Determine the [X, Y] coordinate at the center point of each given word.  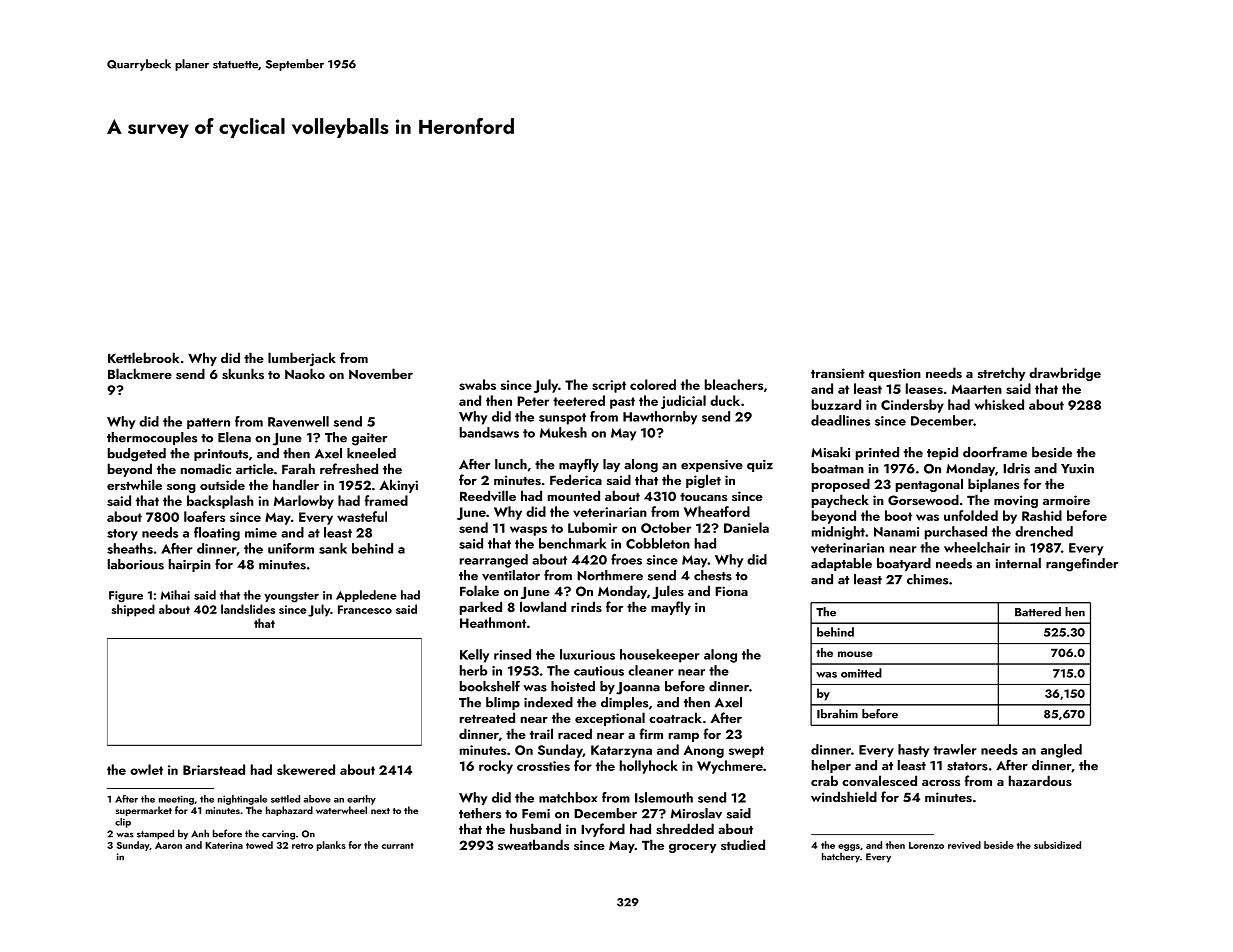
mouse [855, 654]
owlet [146, 769]
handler [296, 484]
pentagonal [929, 485]
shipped [133, 610]
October [666, 527]
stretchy [1002, 374]
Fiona [731, 591]
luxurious [587, 654]
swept [746, 752]
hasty [913, 750]
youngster [291, 597]
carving [278, 835]
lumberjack [302, 359]
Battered [1038, 612]
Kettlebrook [143, 357]
